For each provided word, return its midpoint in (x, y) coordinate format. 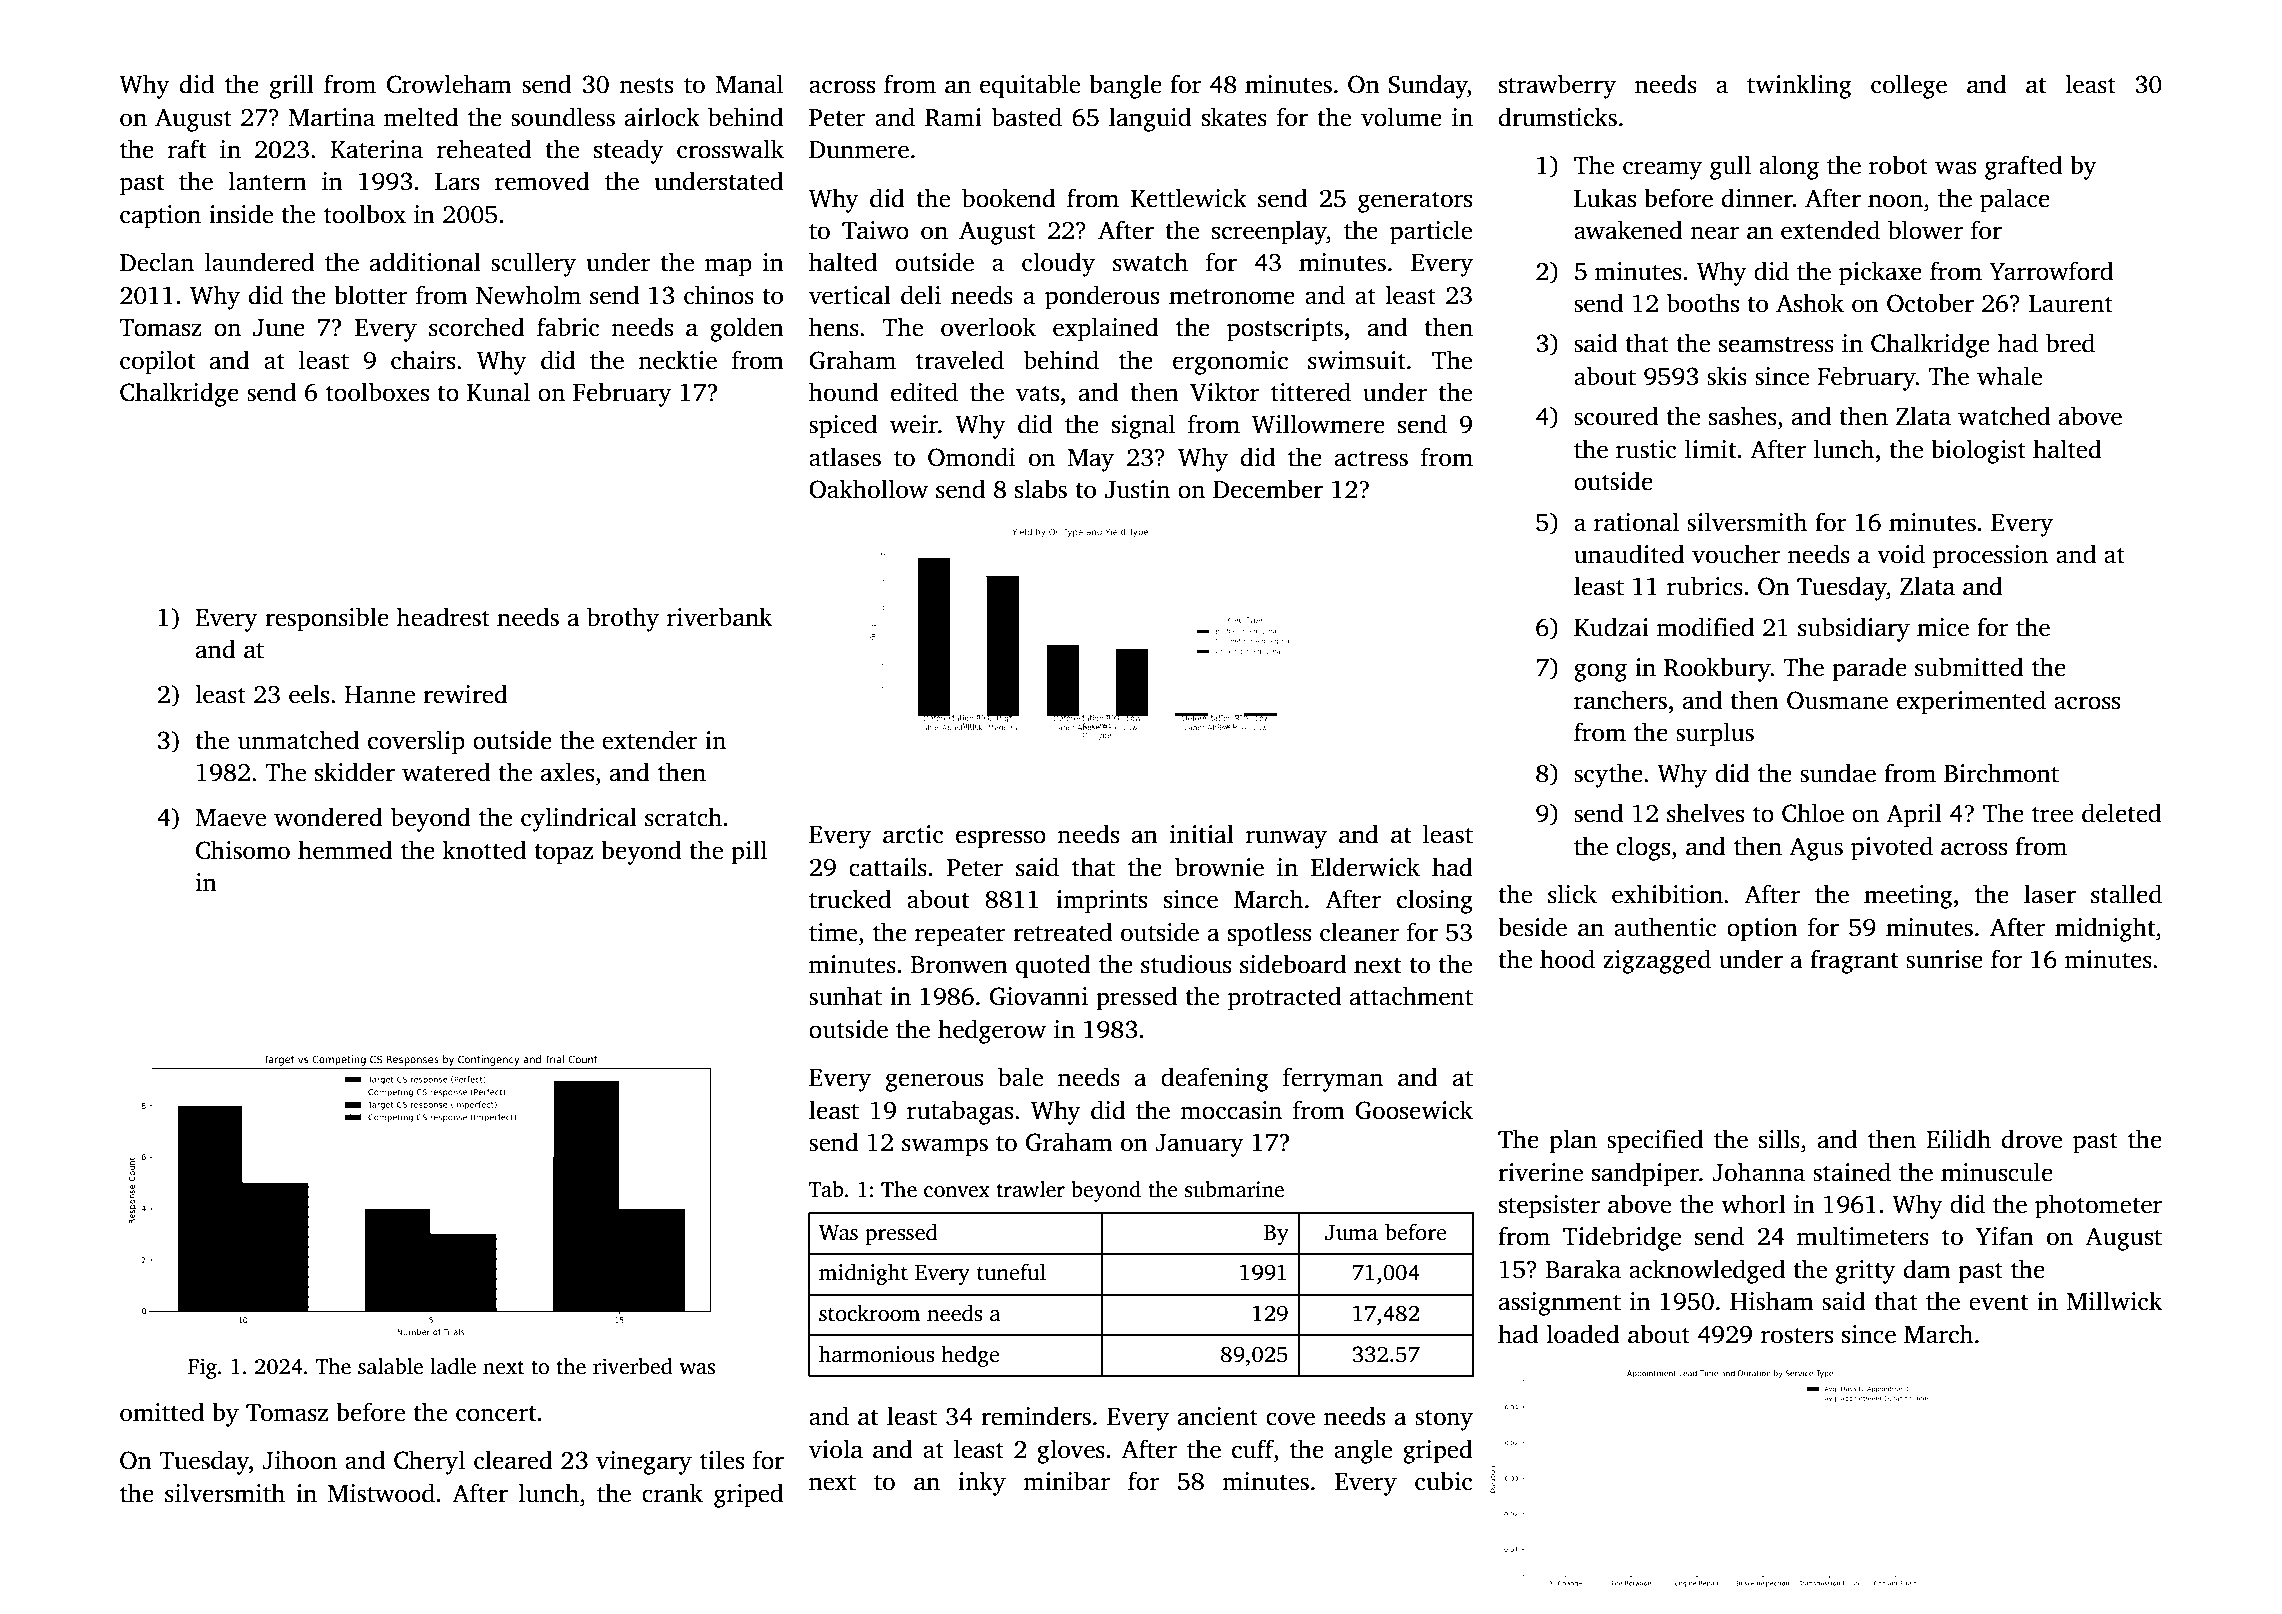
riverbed (633, 1366)
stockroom (869, 1313)
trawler (1031, 1189)
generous (934, 1082)
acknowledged (1707, 1271)
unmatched (298, 740)
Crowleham (449, 84)
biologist (1978, 451)
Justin (1137, 489)
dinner (1757, 198)
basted (1027, 117)
